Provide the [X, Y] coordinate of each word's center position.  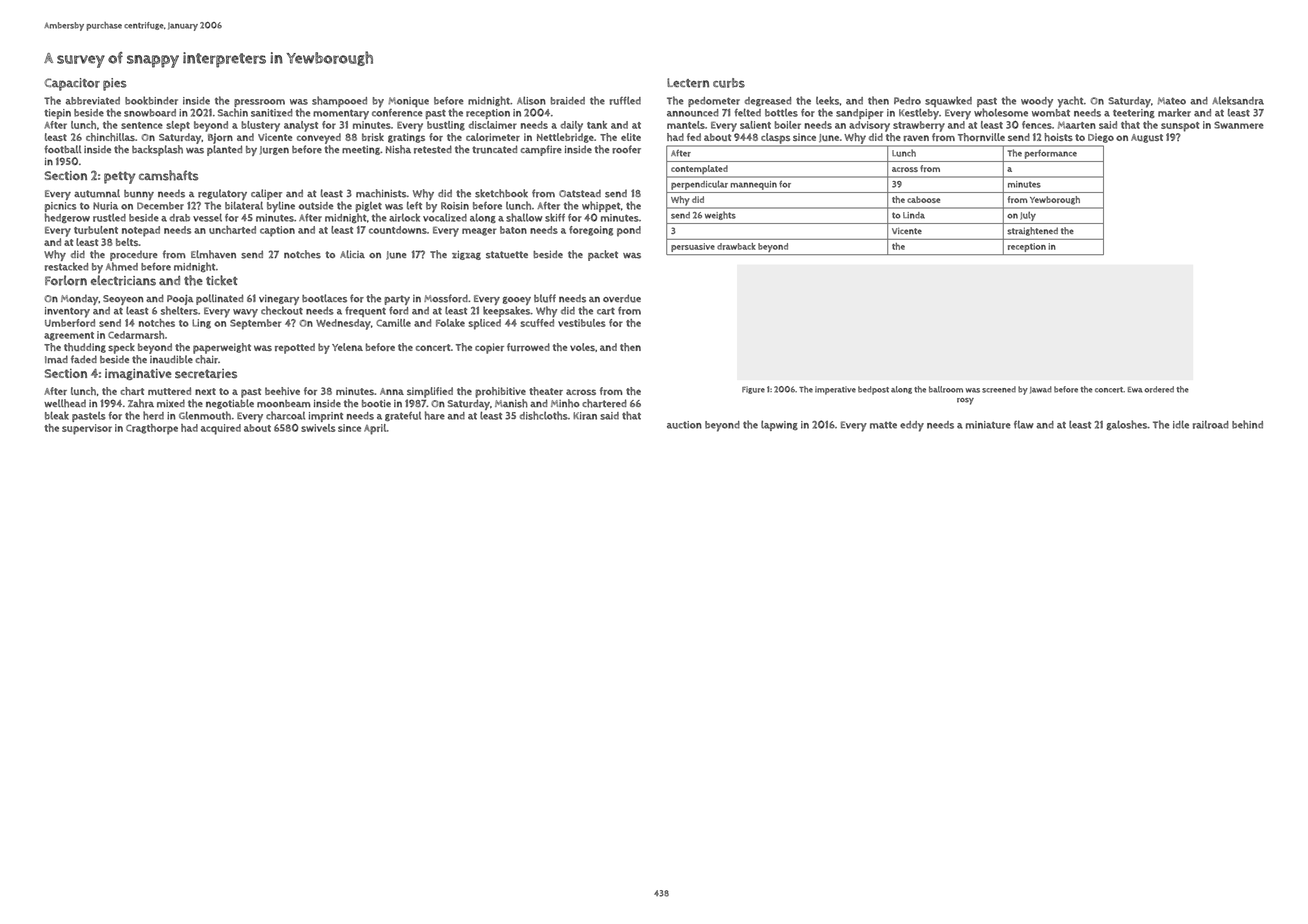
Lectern [688, 83]
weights [720, 215]
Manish [511, 403]
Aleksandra [1238, 100]
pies [115, 84]
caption [277, 231]
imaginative [138, 374]
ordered [1159, 389]
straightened [1032, 231]
